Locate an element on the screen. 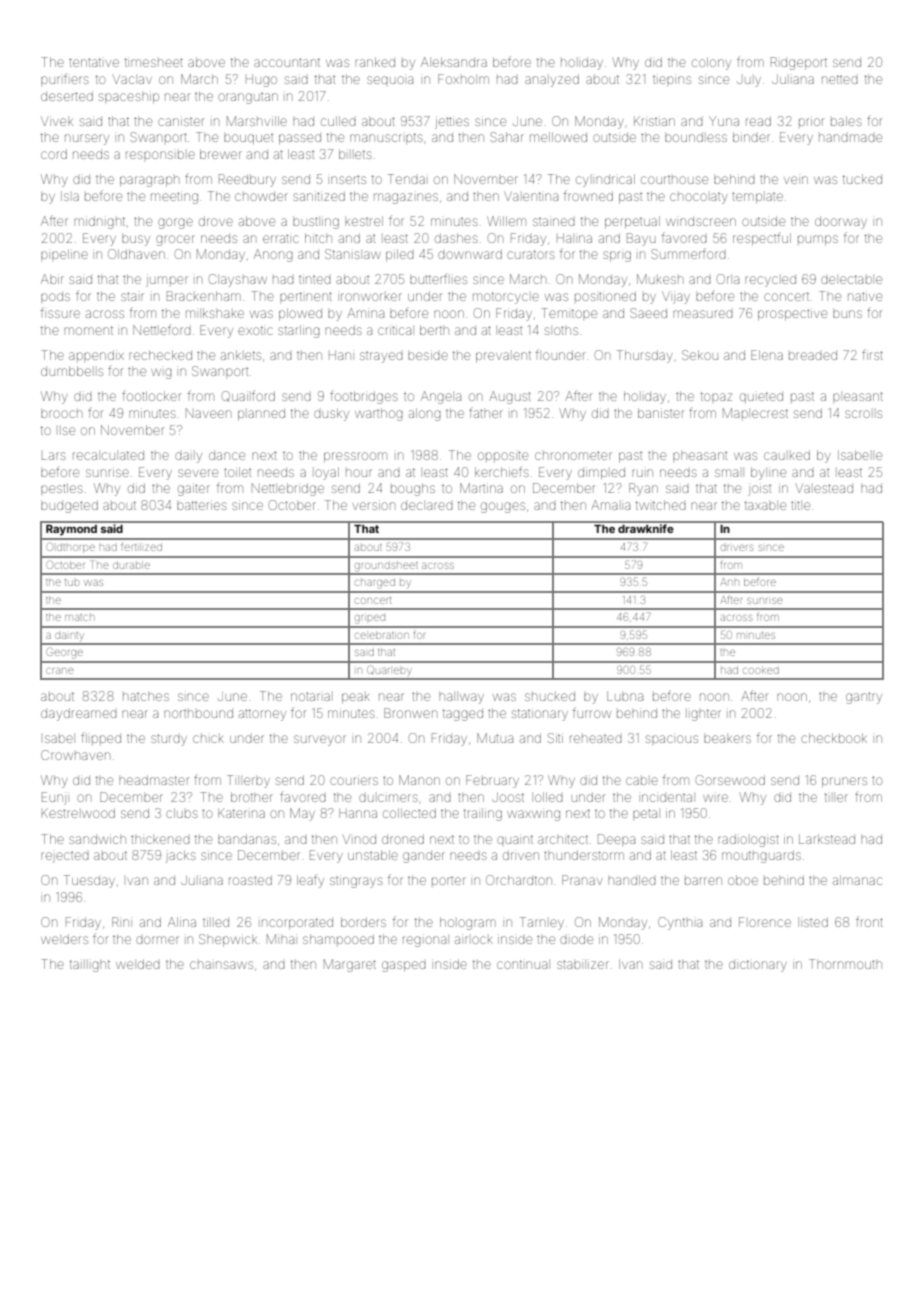 This screenshot has height=1308, width=924. jetties is located at coordinates (452, 122).
